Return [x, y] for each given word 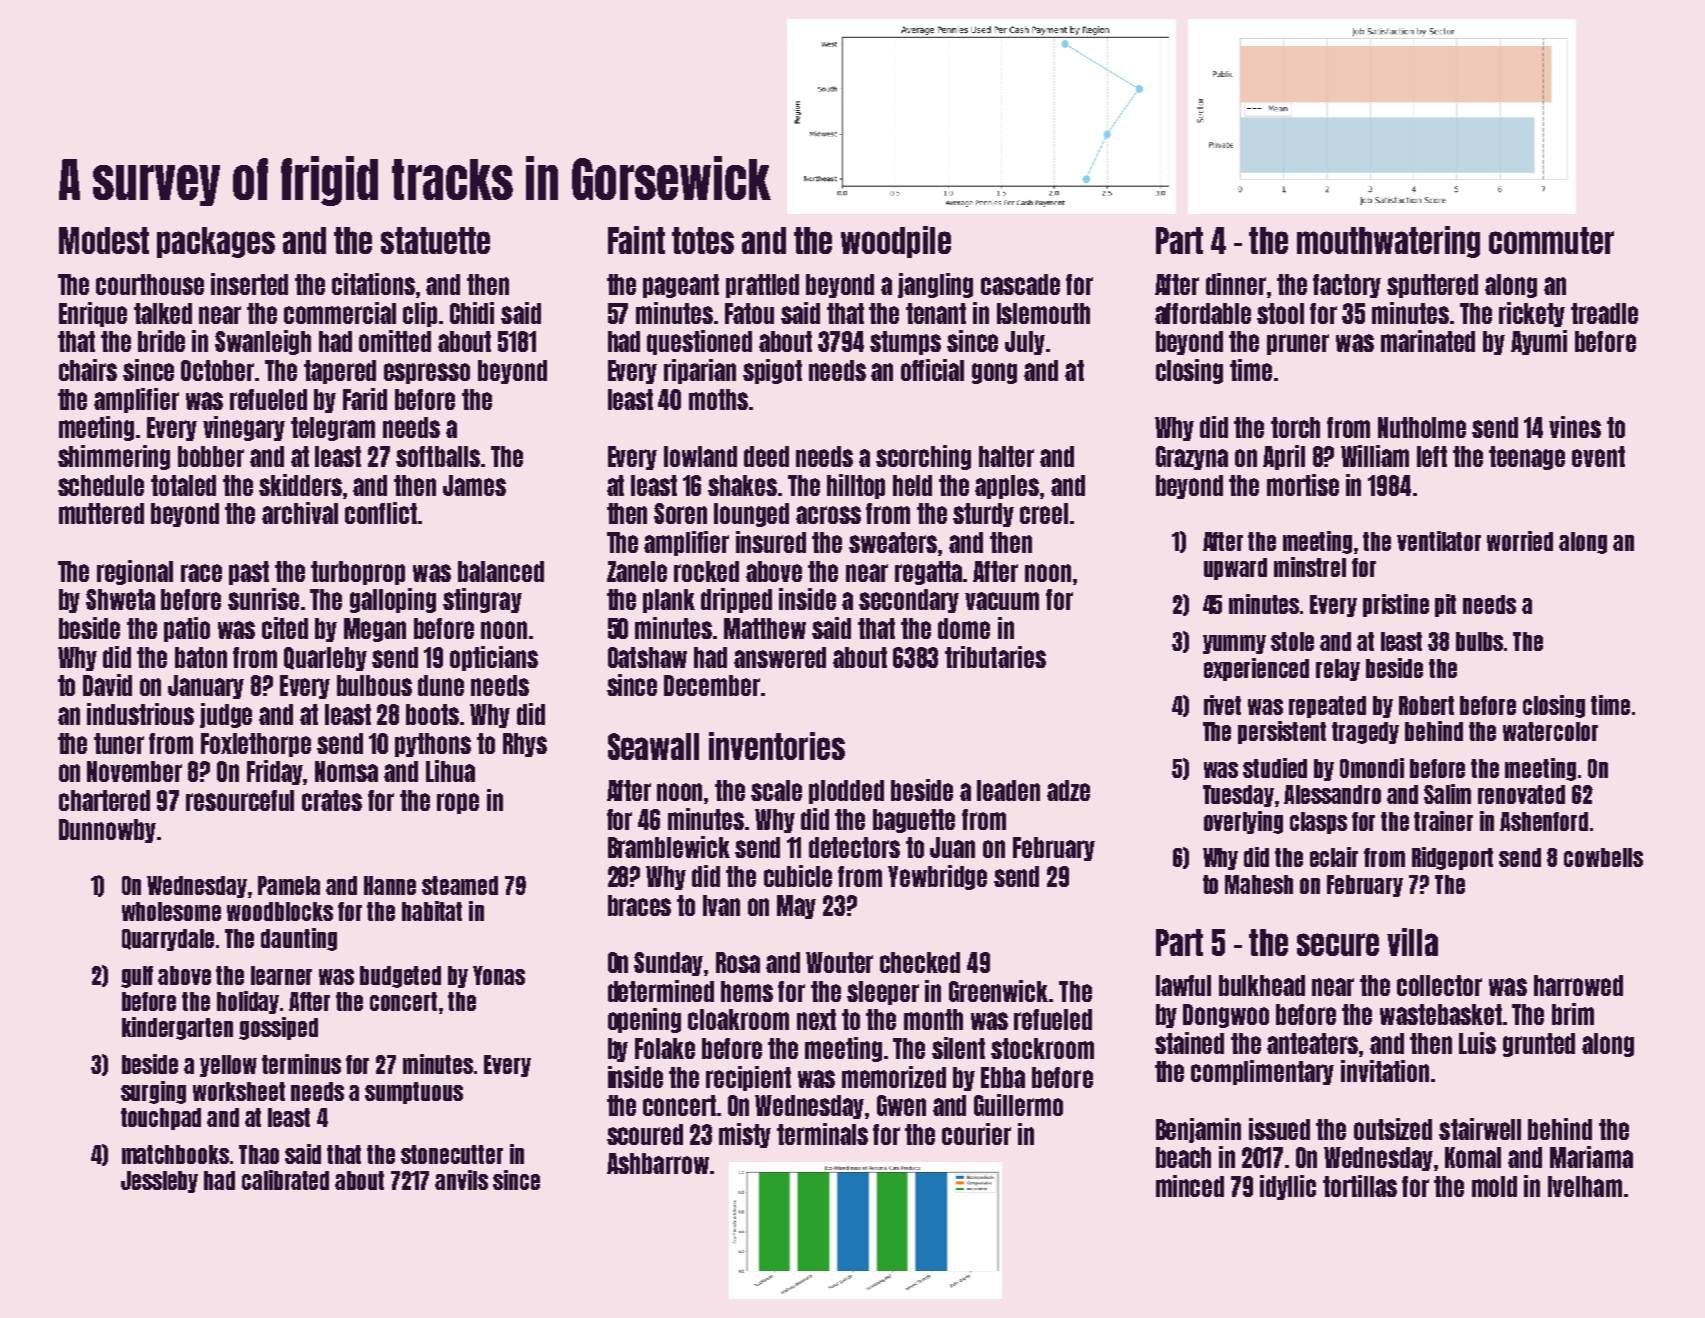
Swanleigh [263, 342]
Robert [1426, 705]
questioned [699, 342]
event [1598, 456]
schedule [101, 485]
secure [1338, 944]
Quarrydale [168, 940]
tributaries [995, 657]
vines [1575, 427]
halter [1006, 456]
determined [661, 991]
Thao [259, 1154]
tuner [119, 743]
